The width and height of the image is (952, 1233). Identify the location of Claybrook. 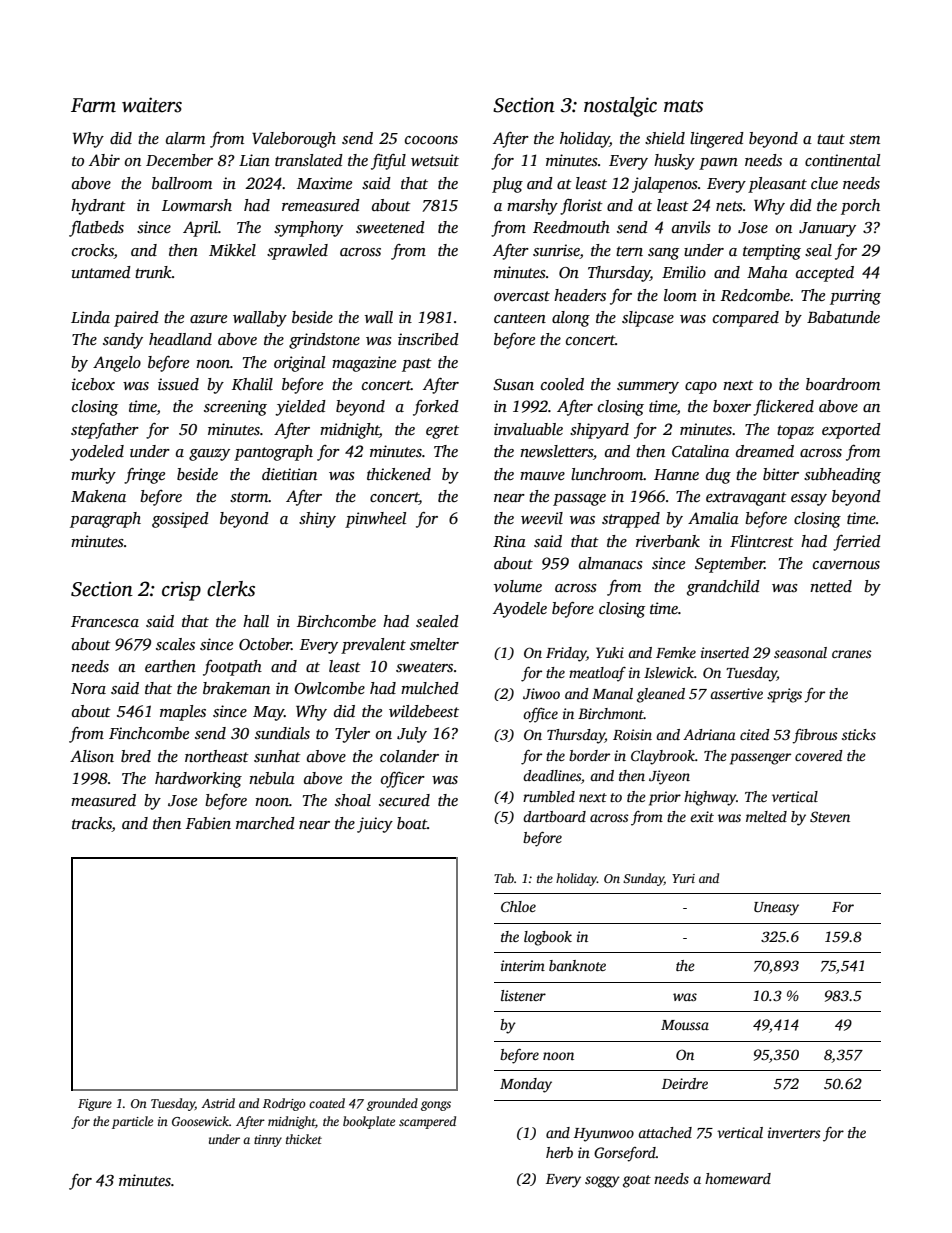
(663, 757).
